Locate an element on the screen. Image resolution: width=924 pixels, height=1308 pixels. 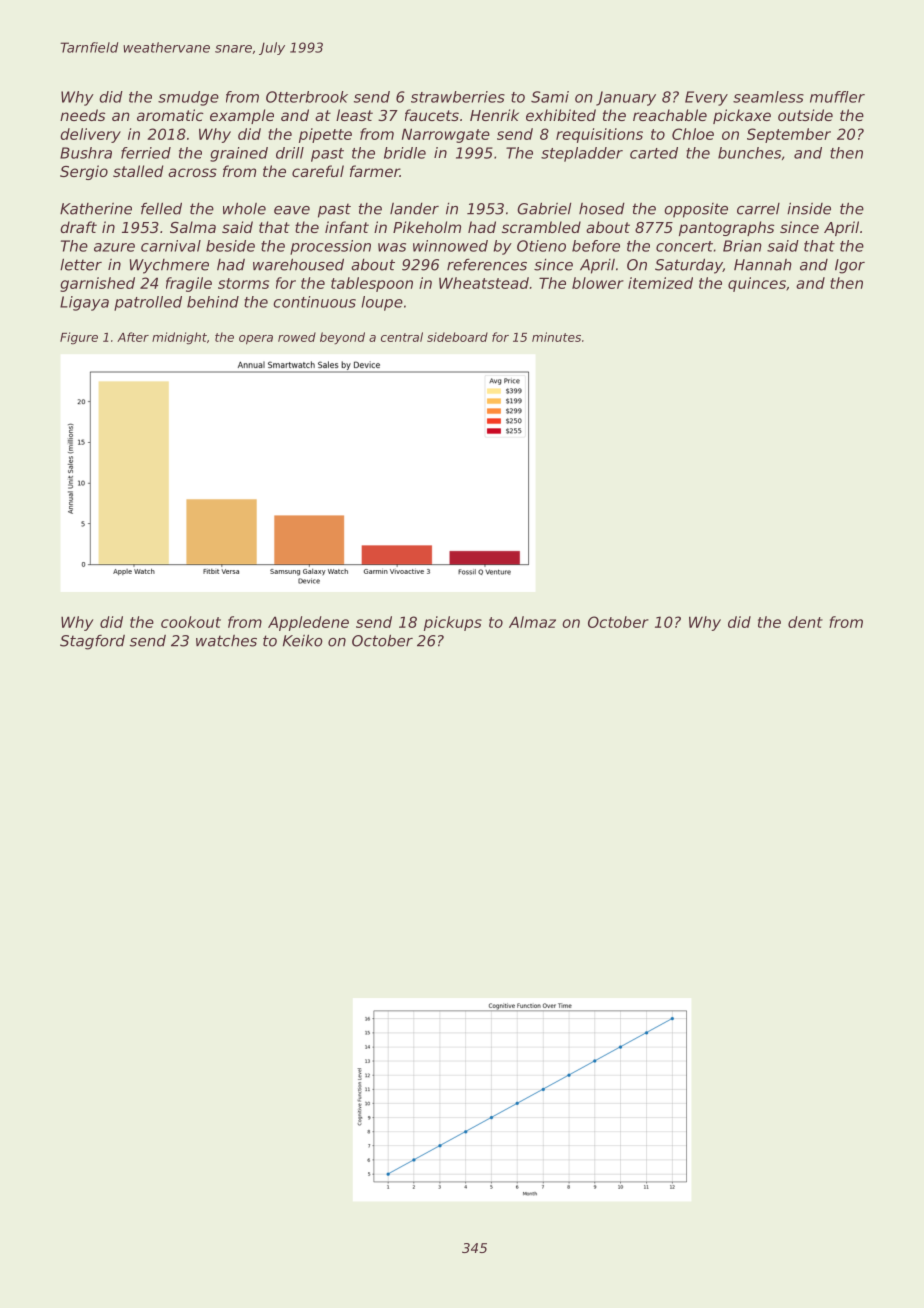
tablespoon is located at coordinates (372, 284).
